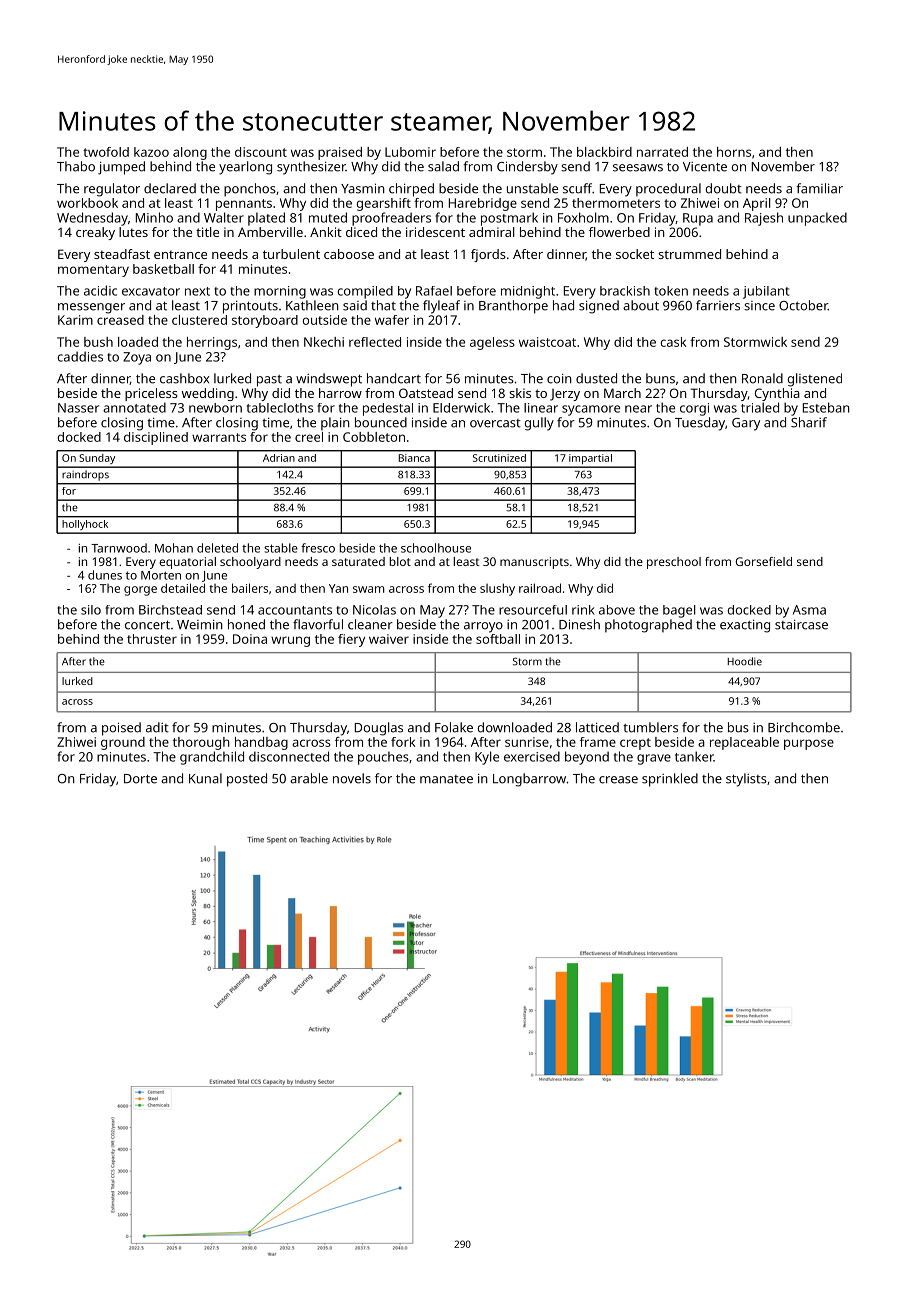 The height and width of the screenshot is (1316, 908). Describe the element at coordinates (140, 779) in the screenshot. I see `Dorte` at that location.
